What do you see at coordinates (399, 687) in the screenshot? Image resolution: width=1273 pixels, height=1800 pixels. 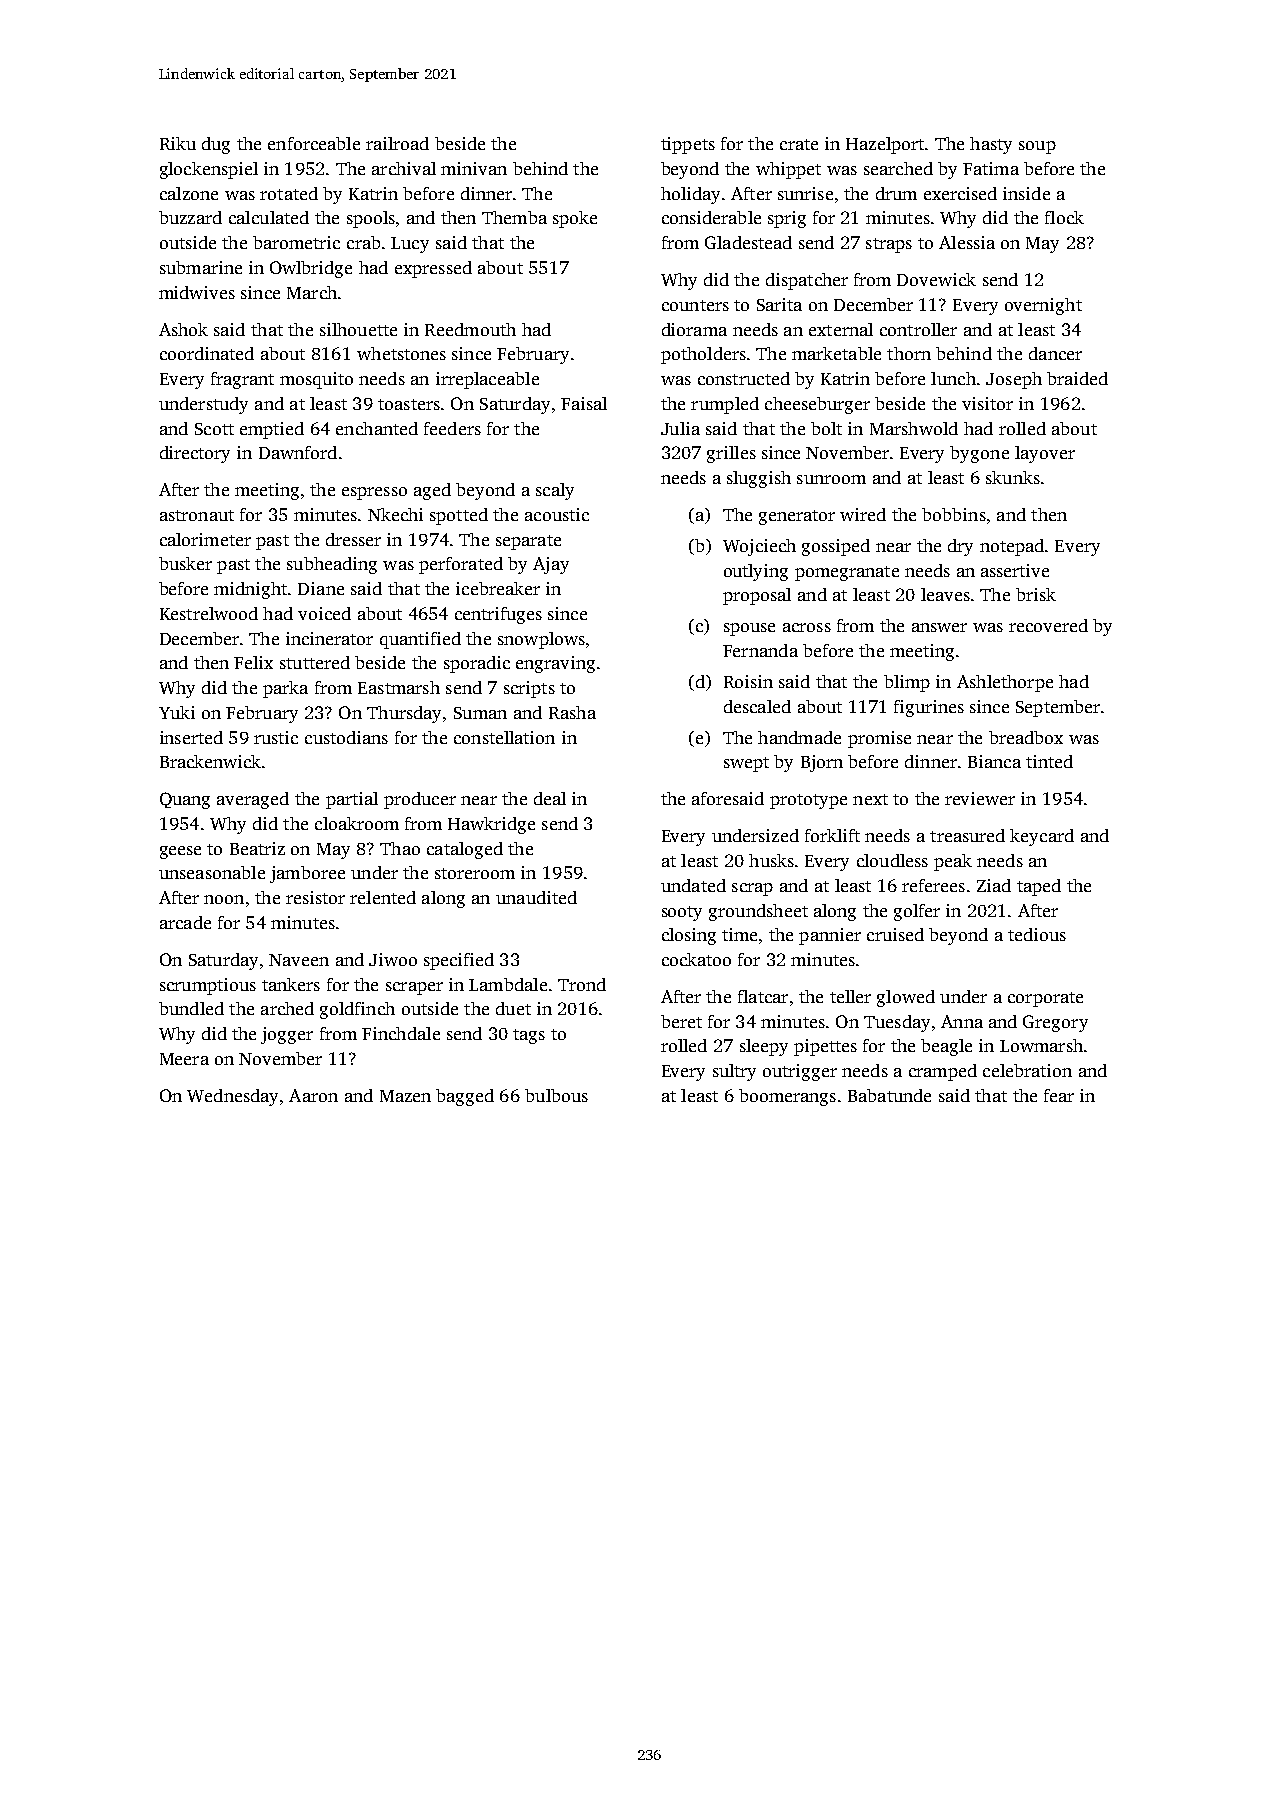 I see `Eastmarsh` at bounding box center [399, 687].
